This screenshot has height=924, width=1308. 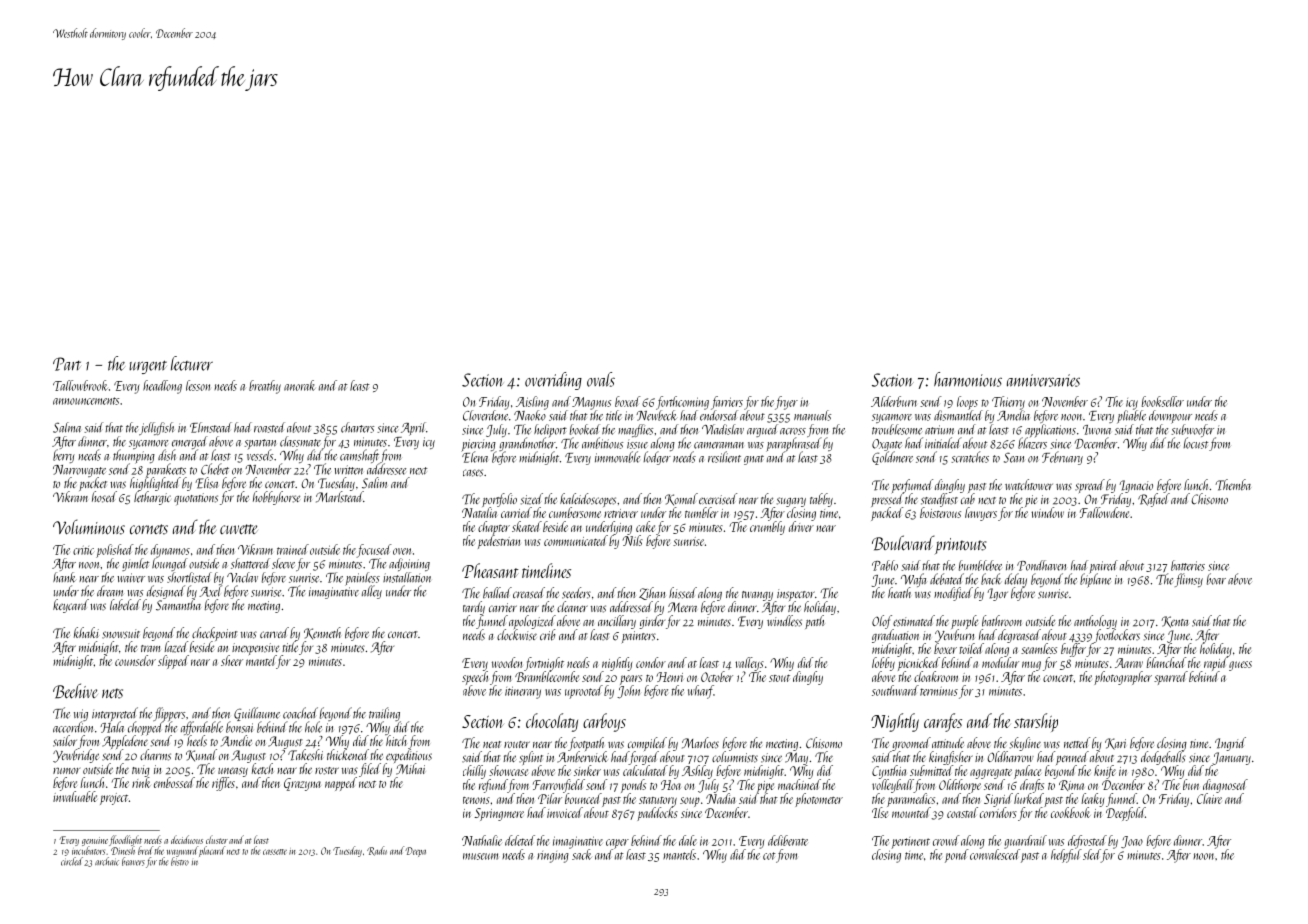 I want to click on terminus, so click(x=939, y=691).
